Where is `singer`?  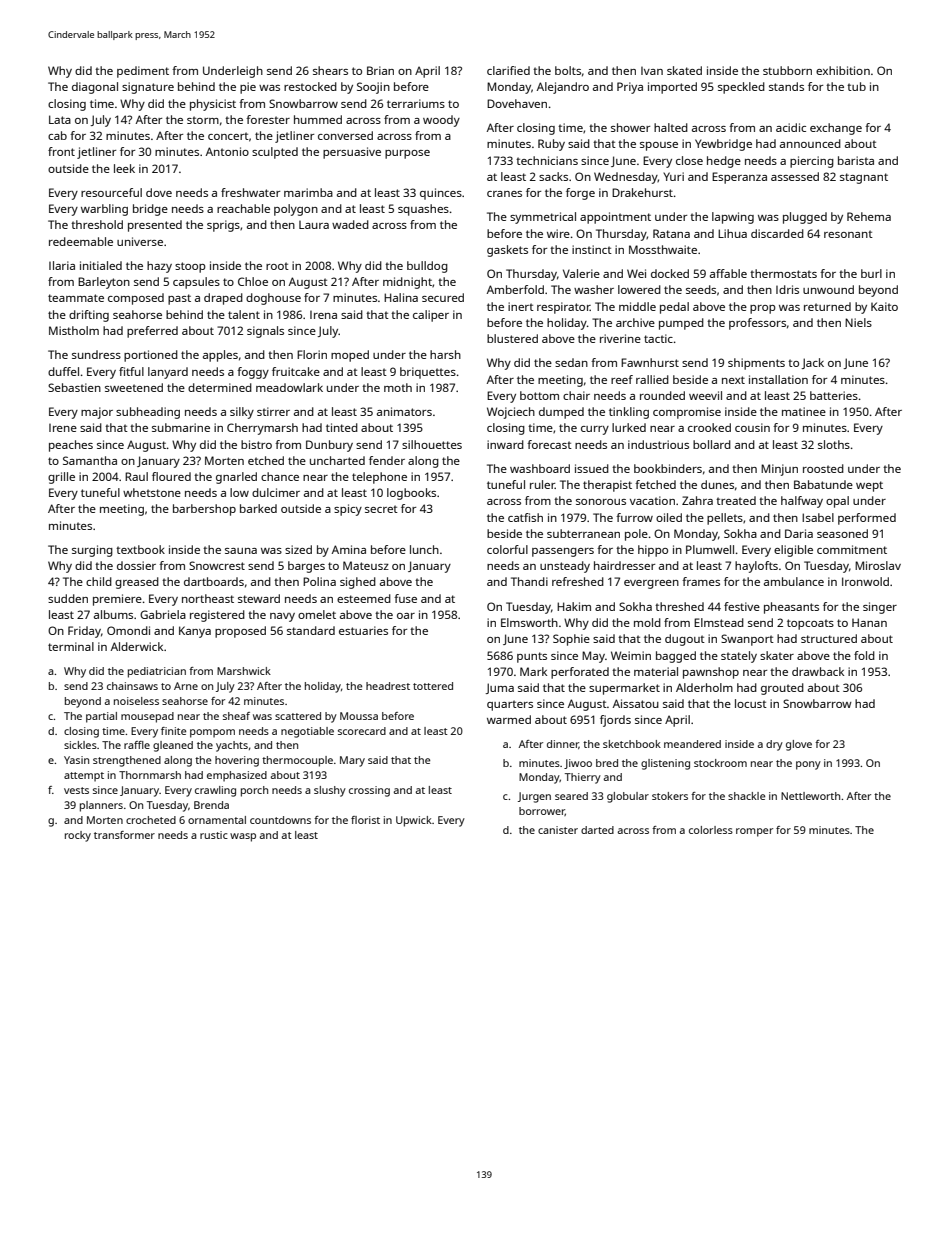
singer is located at coordinates (880, 608).
